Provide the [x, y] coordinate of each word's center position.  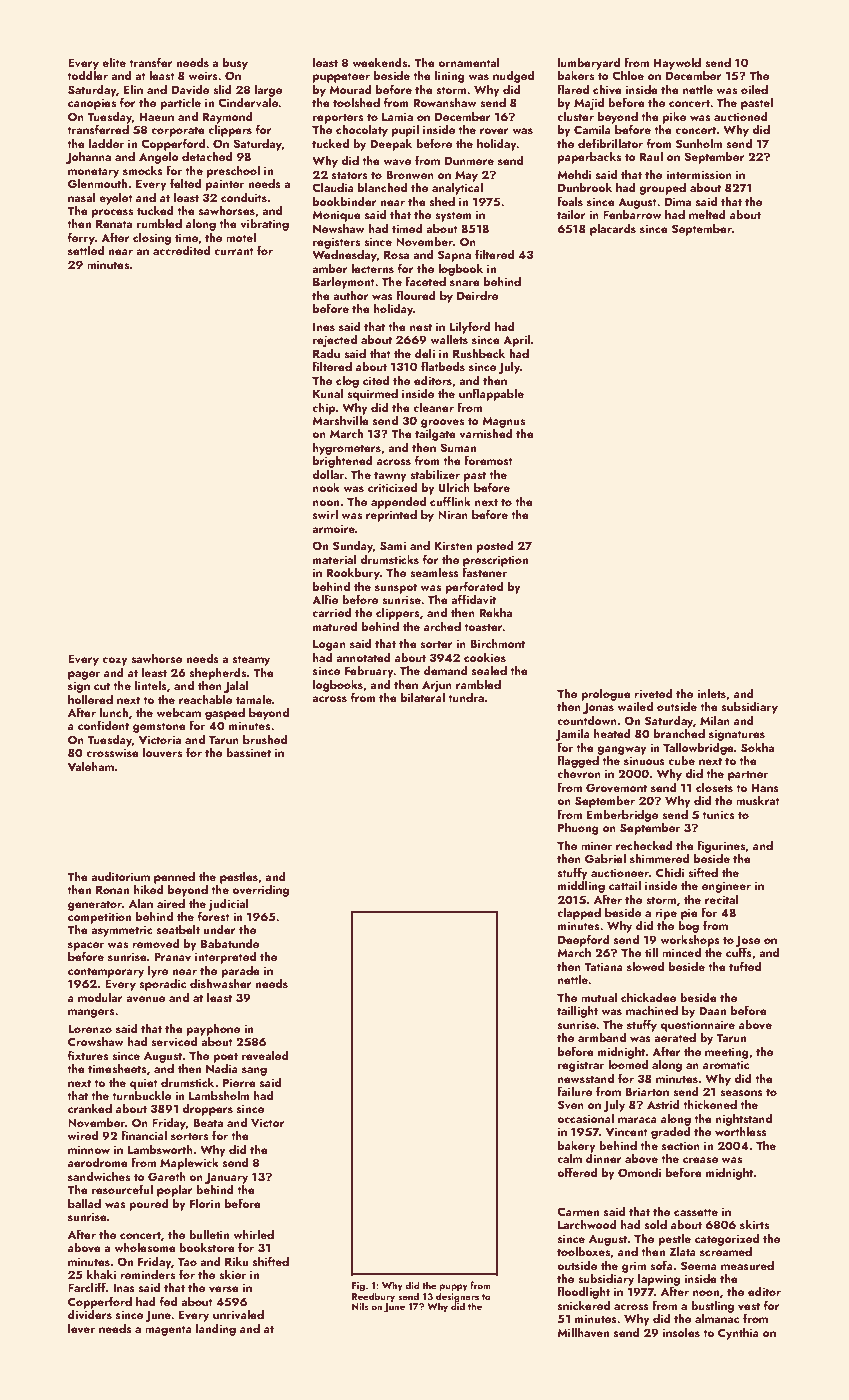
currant [234, 251]
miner [596, 845]
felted [185, 183]
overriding [260, 891]
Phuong [578, 829]
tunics [718, 814]
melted [707, 214]
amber [330, 268]
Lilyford [470, 327]
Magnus [503, 422]
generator [95, 905]
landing [216, 1330]
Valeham [91, 766]
